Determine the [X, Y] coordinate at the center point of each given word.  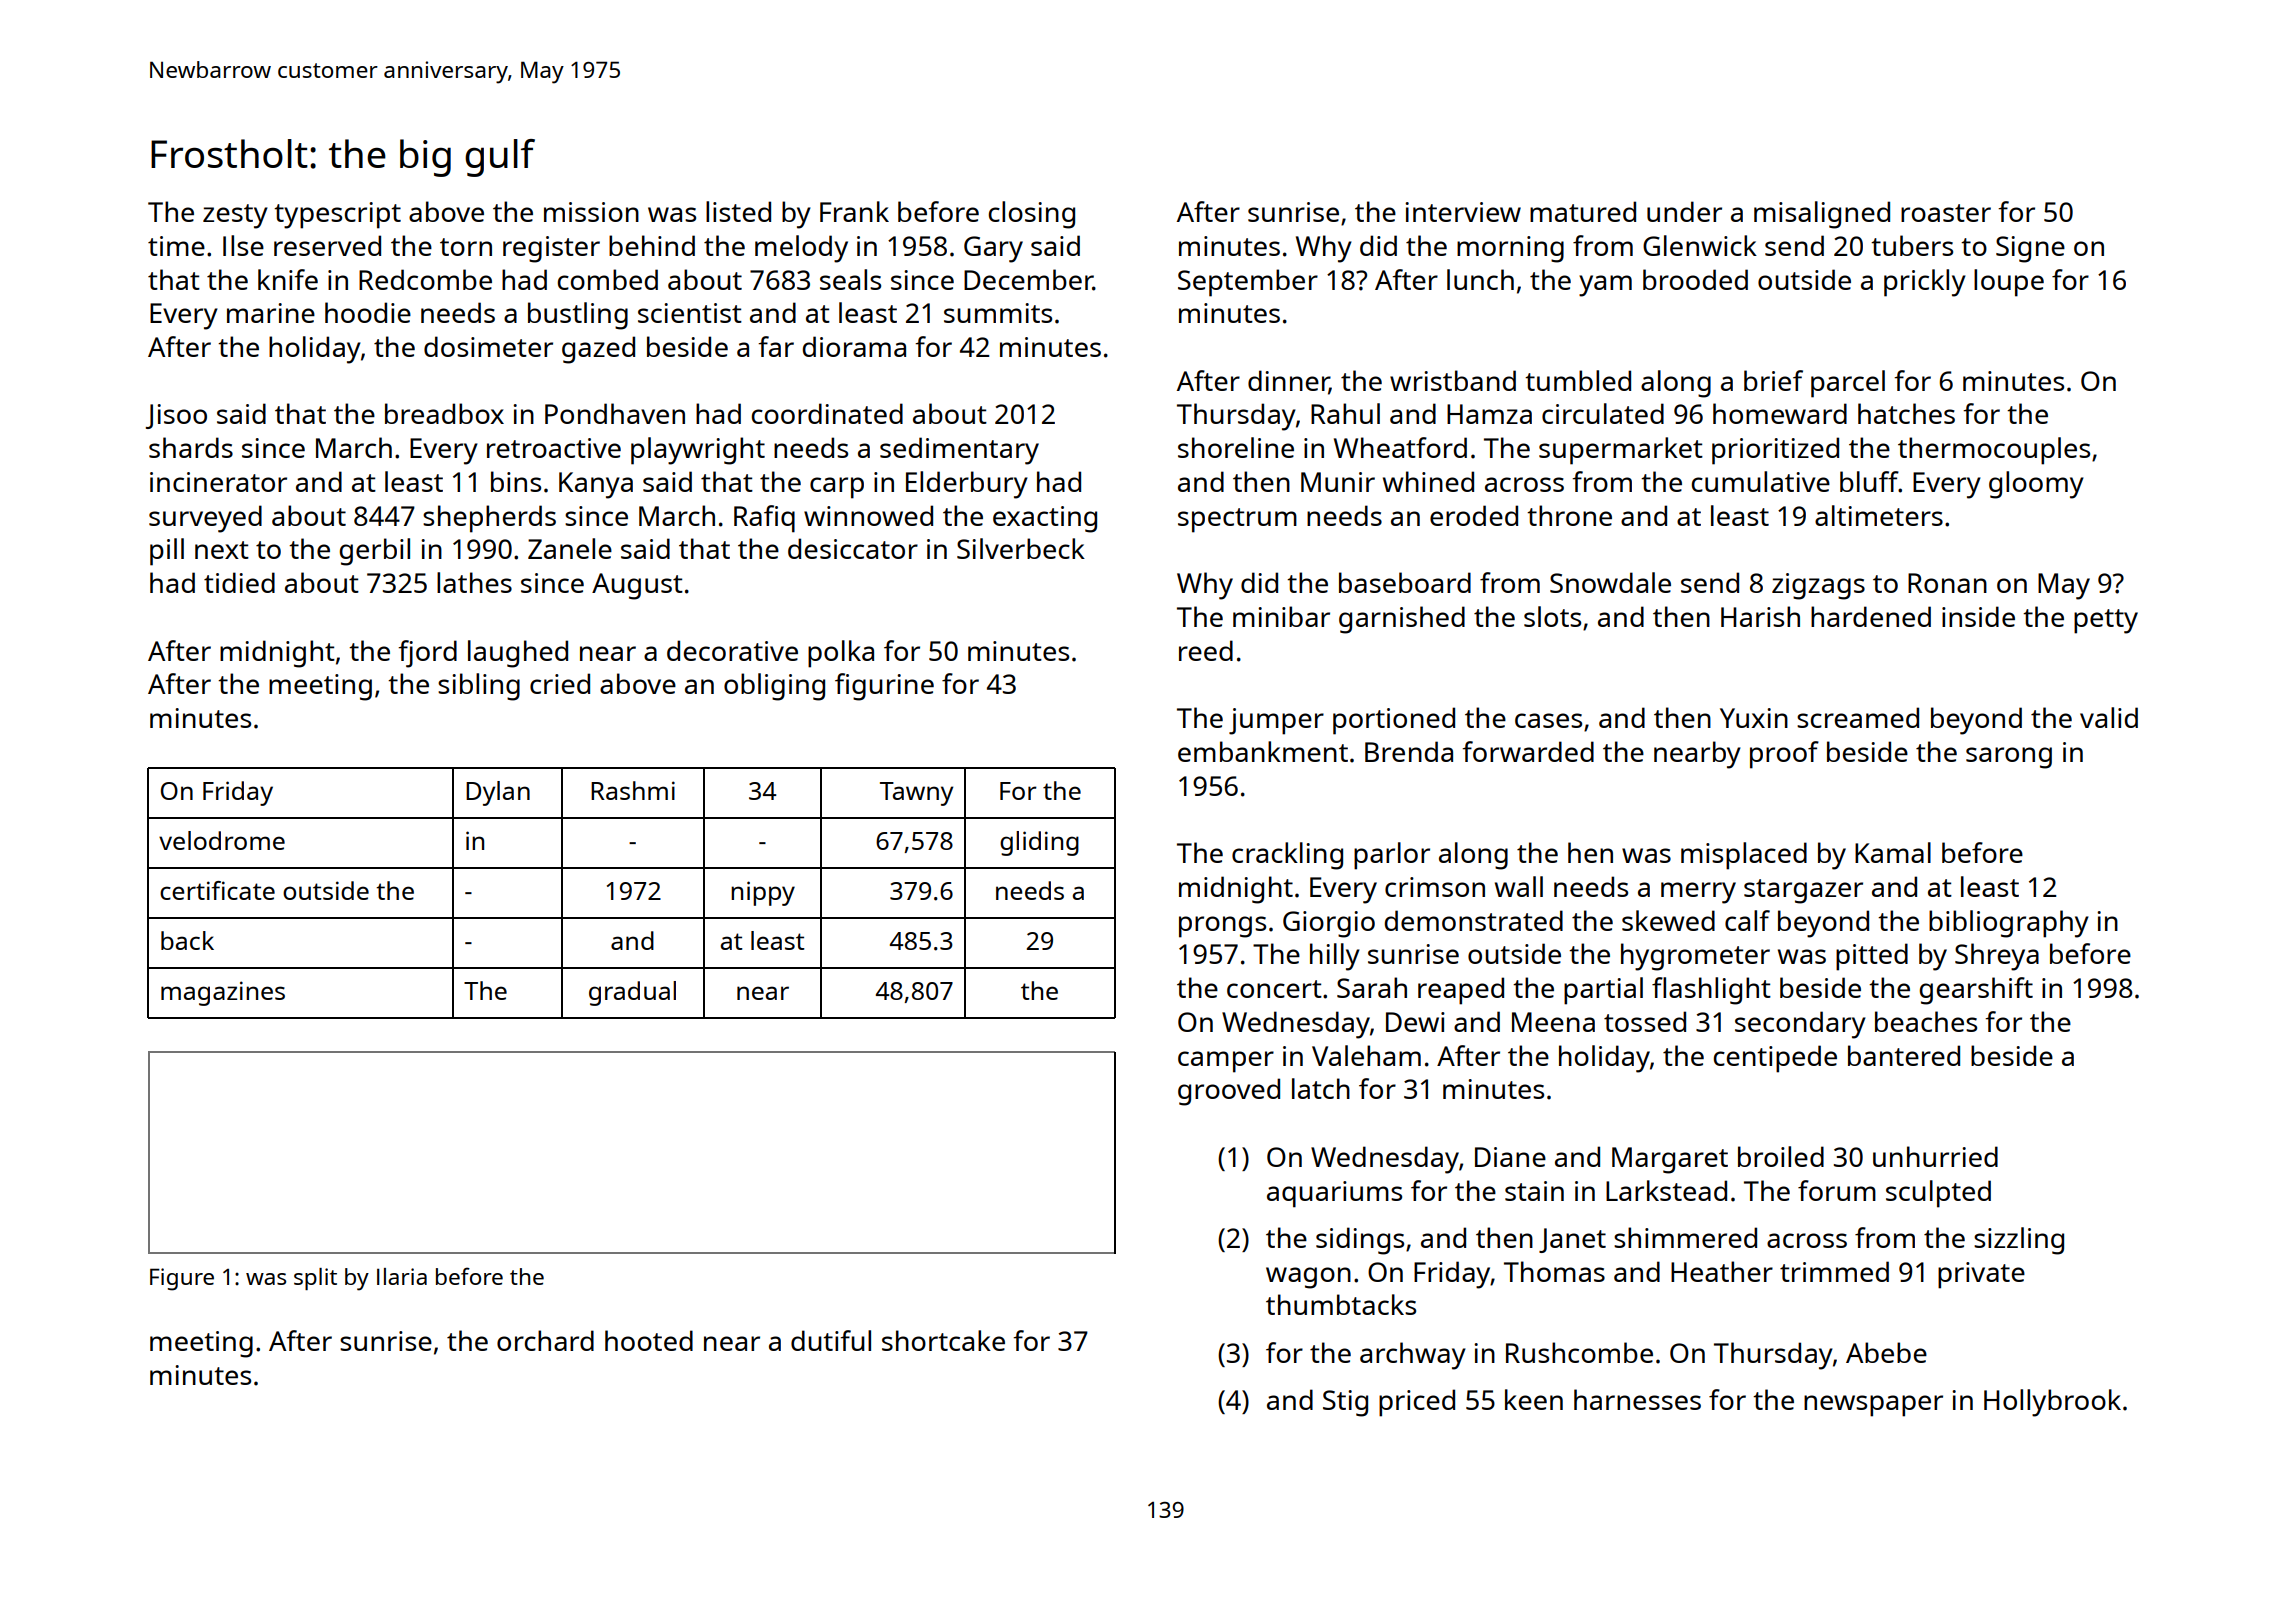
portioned [1394, 721]
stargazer [1803, 891]
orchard [545, 1340]
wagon [1308, 1278]
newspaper [1873, 1406]
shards [191, 447]
